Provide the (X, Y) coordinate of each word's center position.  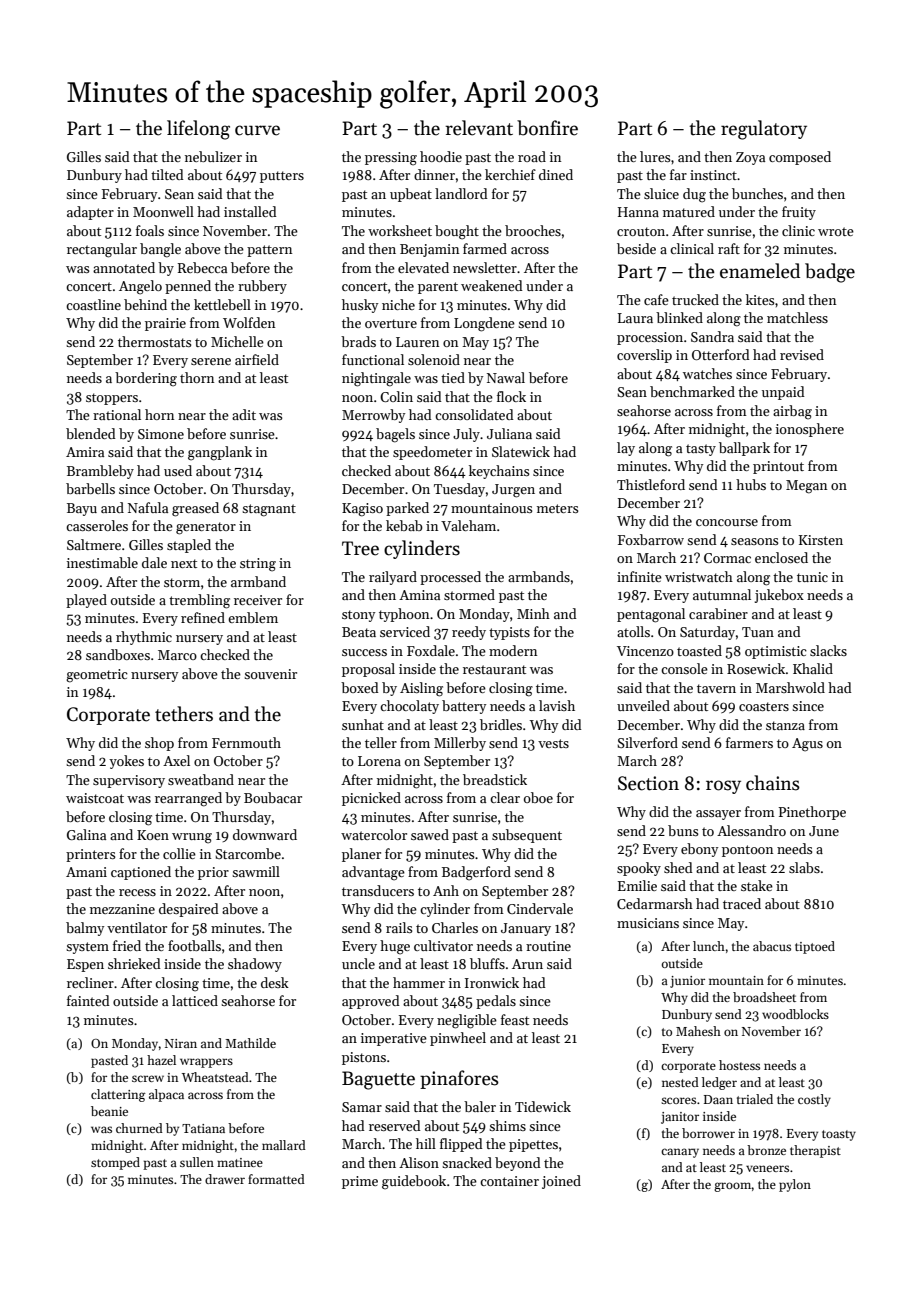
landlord (461, 193)
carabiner (718, 613)
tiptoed (815, 947)
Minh (533, 613)
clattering (118, 1095)
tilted (167, 174)
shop (159, 744)
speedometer (432, 453)
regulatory (764, 130)
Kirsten (821, 540)
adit (244, 414)
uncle (358, 963)
